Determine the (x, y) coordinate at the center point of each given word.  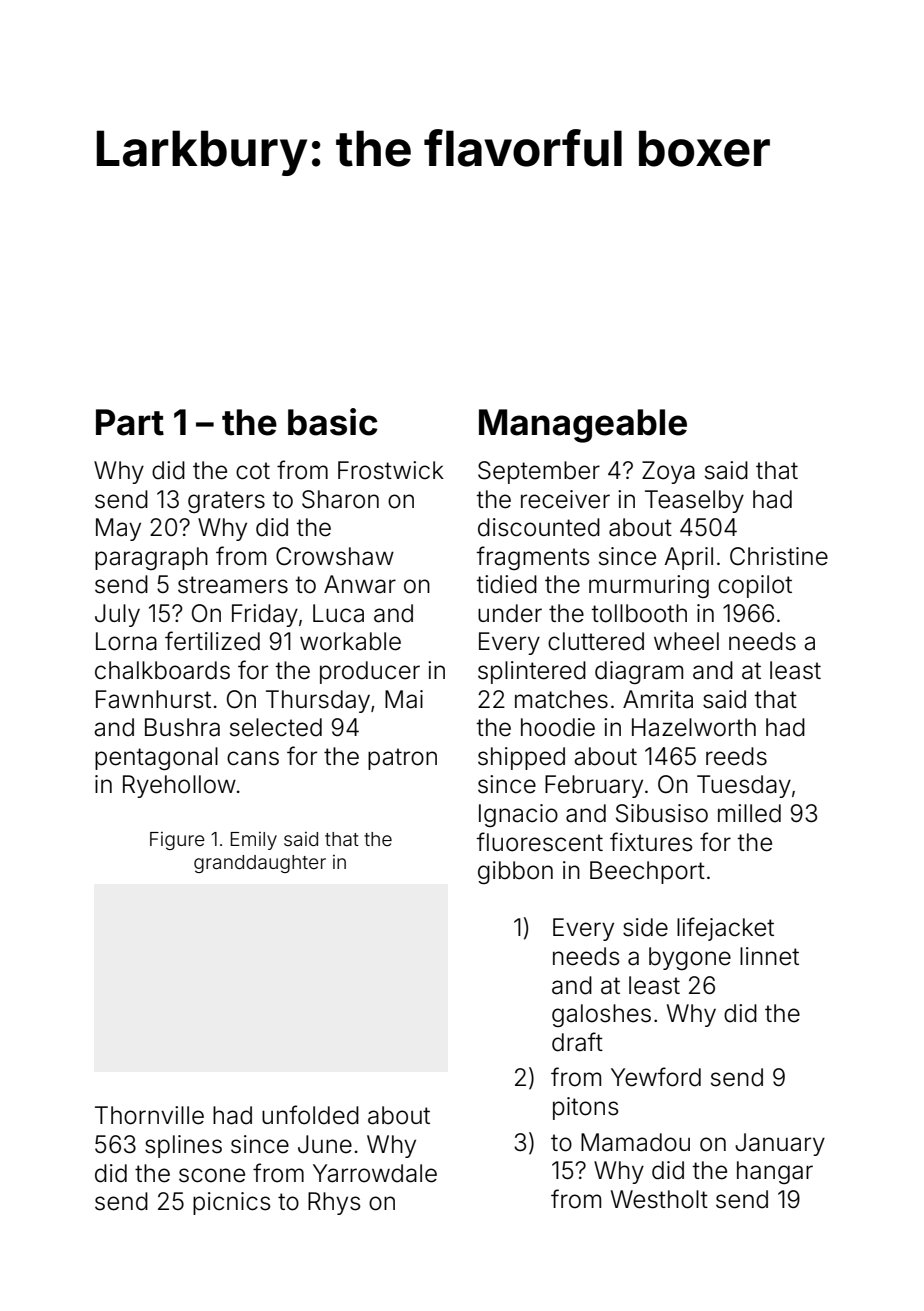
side (645, 927)
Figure (177, 841)
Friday (265, 615)
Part (130, 422)
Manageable (583, 426)
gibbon (515, 872)
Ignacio (518, 815)
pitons (586, 1108)
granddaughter (260, 864)
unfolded (310, 1115)
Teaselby (694, 501)
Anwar (360, 584)
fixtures (651, 842)
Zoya (668, 472)
